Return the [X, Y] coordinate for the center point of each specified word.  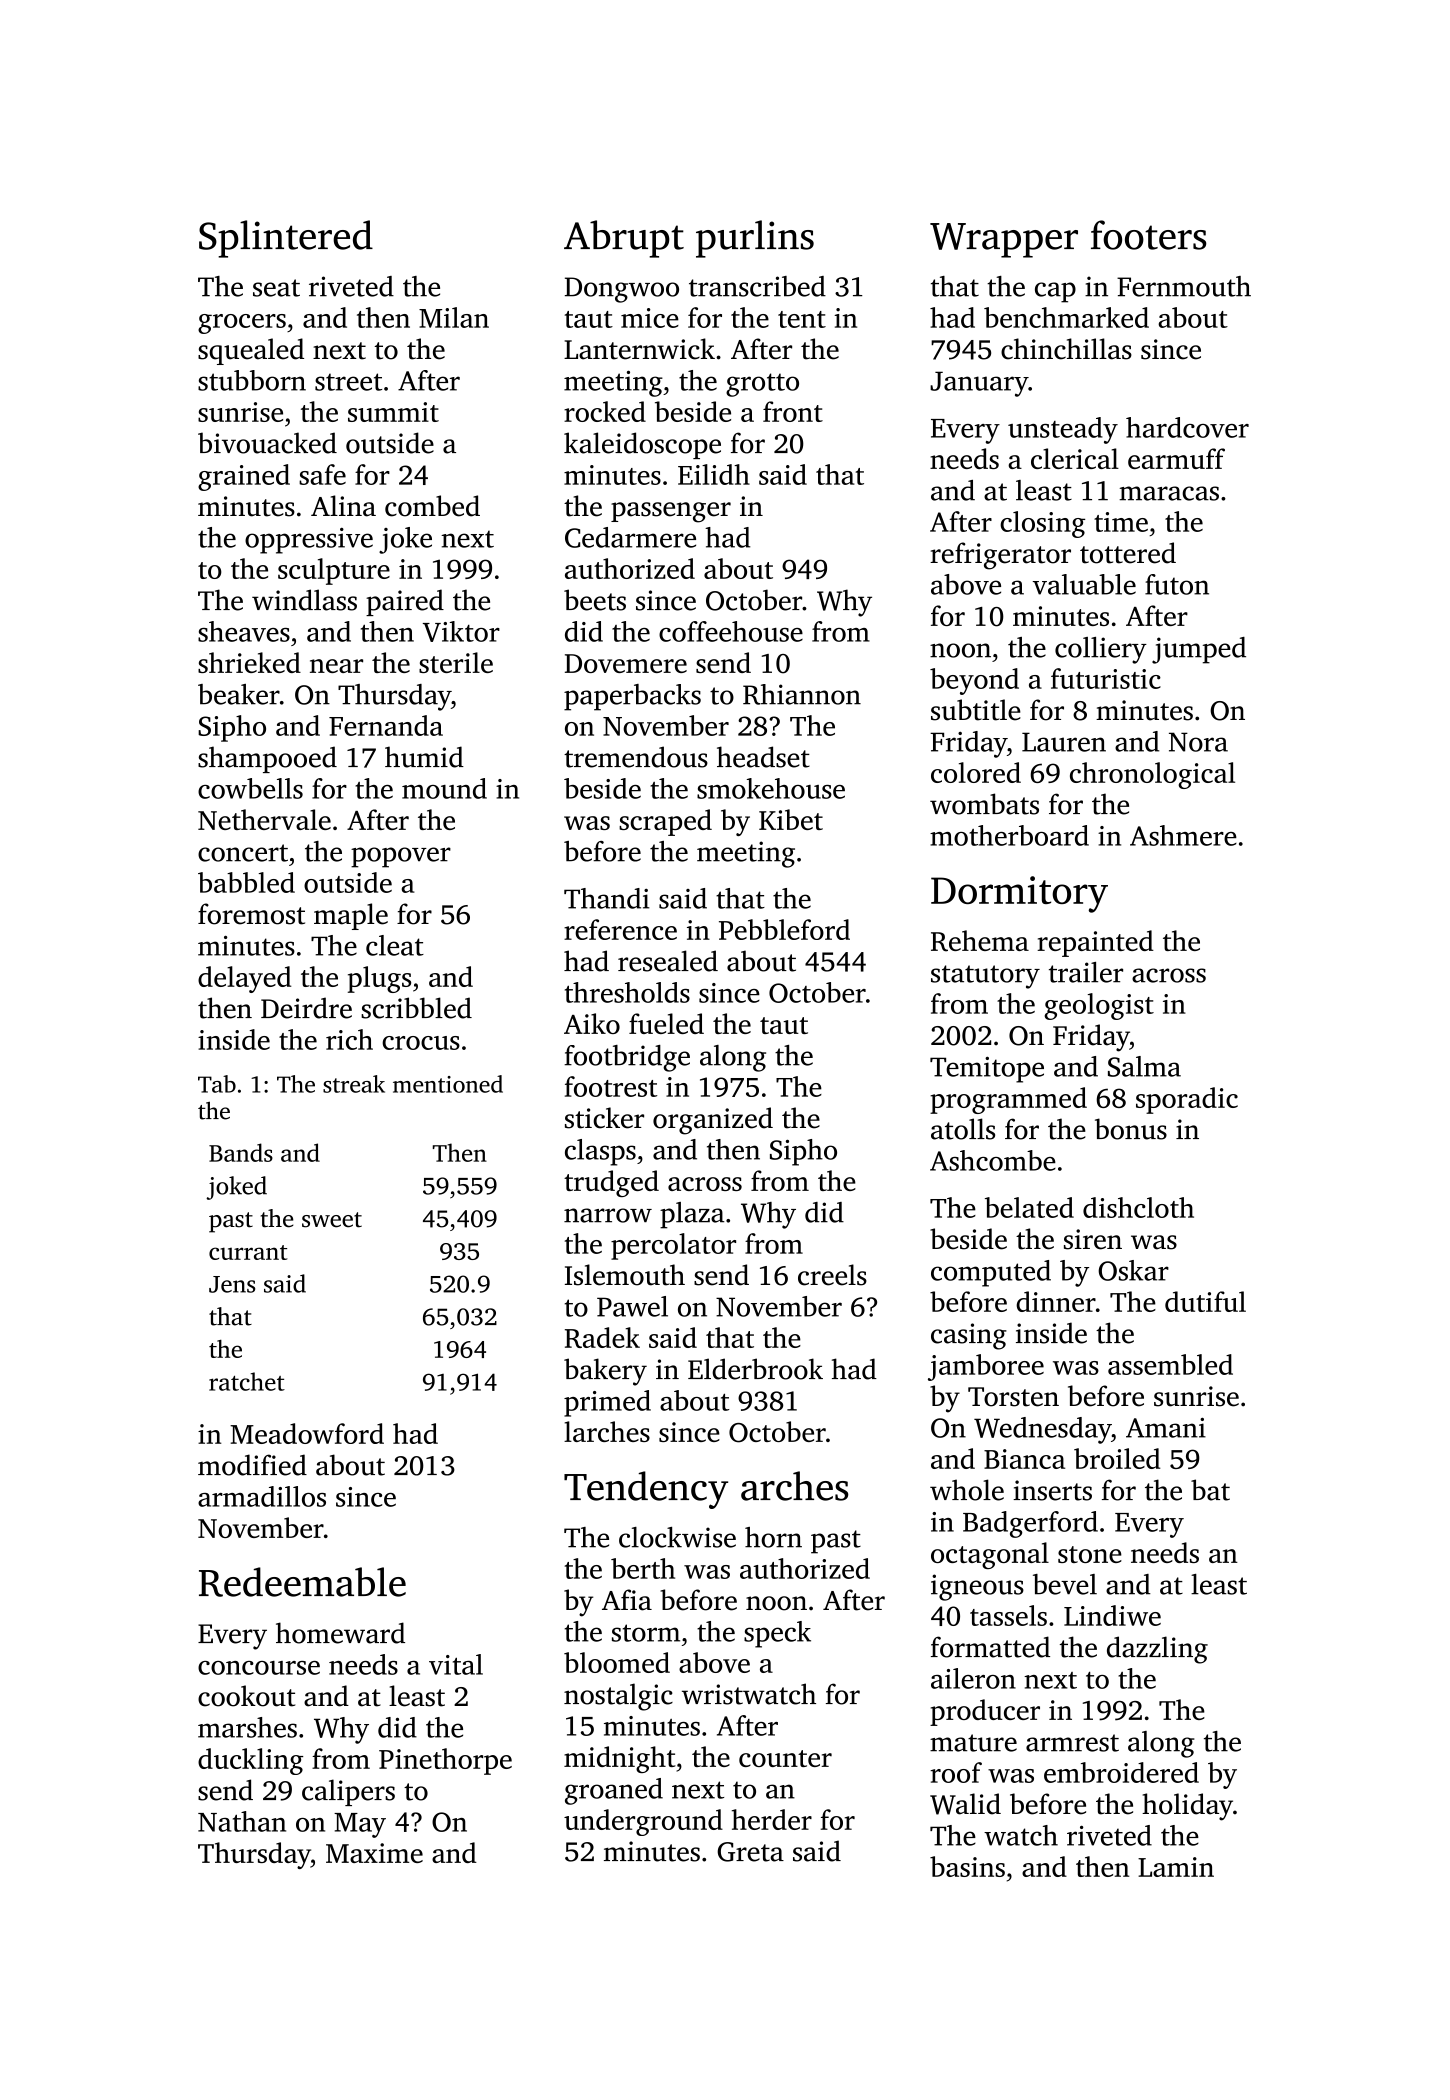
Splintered [286, 239]
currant [248, 1252]
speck [777, 1634]
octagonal [990, 1555]
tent [802, 319]
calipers [348, 1792]
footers [1149, 235]
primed [607, 1403]
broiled [1117, 1458]
